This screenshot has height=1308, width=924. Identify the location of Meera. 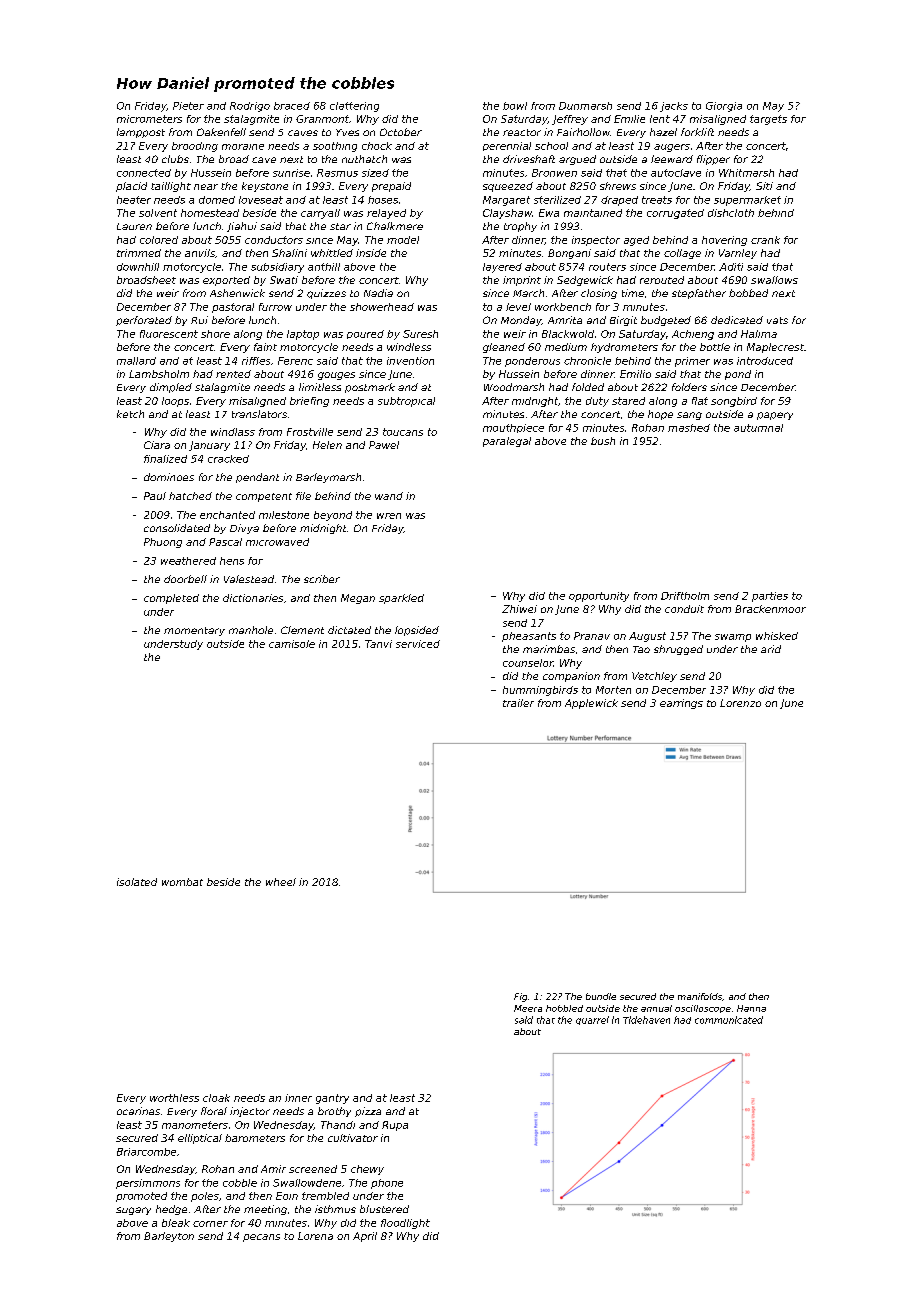
(528, 1008).
